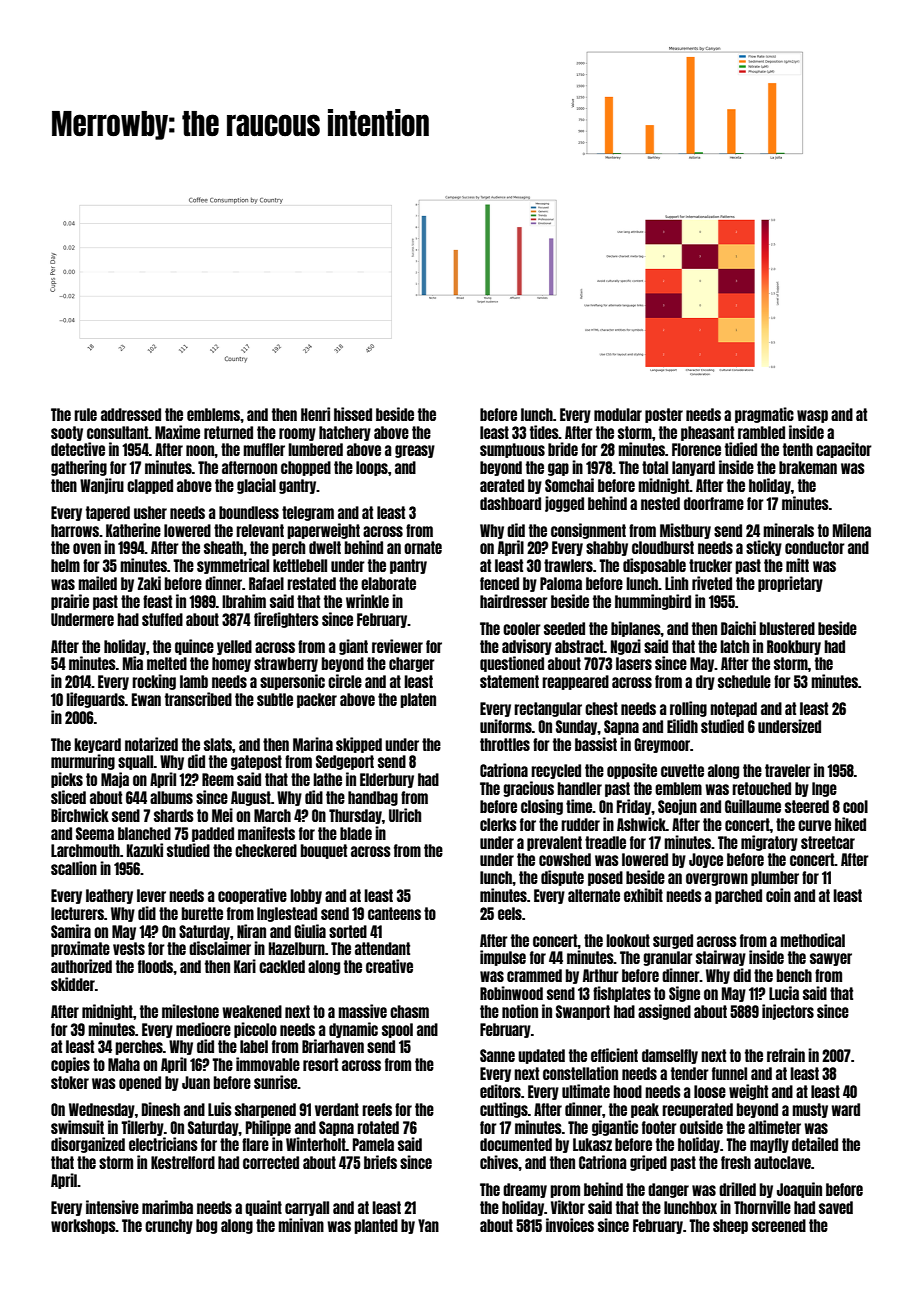 The height and width of the image is (1308, 924). What do you see at coordinates (500, 1091) in the image?
I see `editors` at bounding box center [500, 1091].
